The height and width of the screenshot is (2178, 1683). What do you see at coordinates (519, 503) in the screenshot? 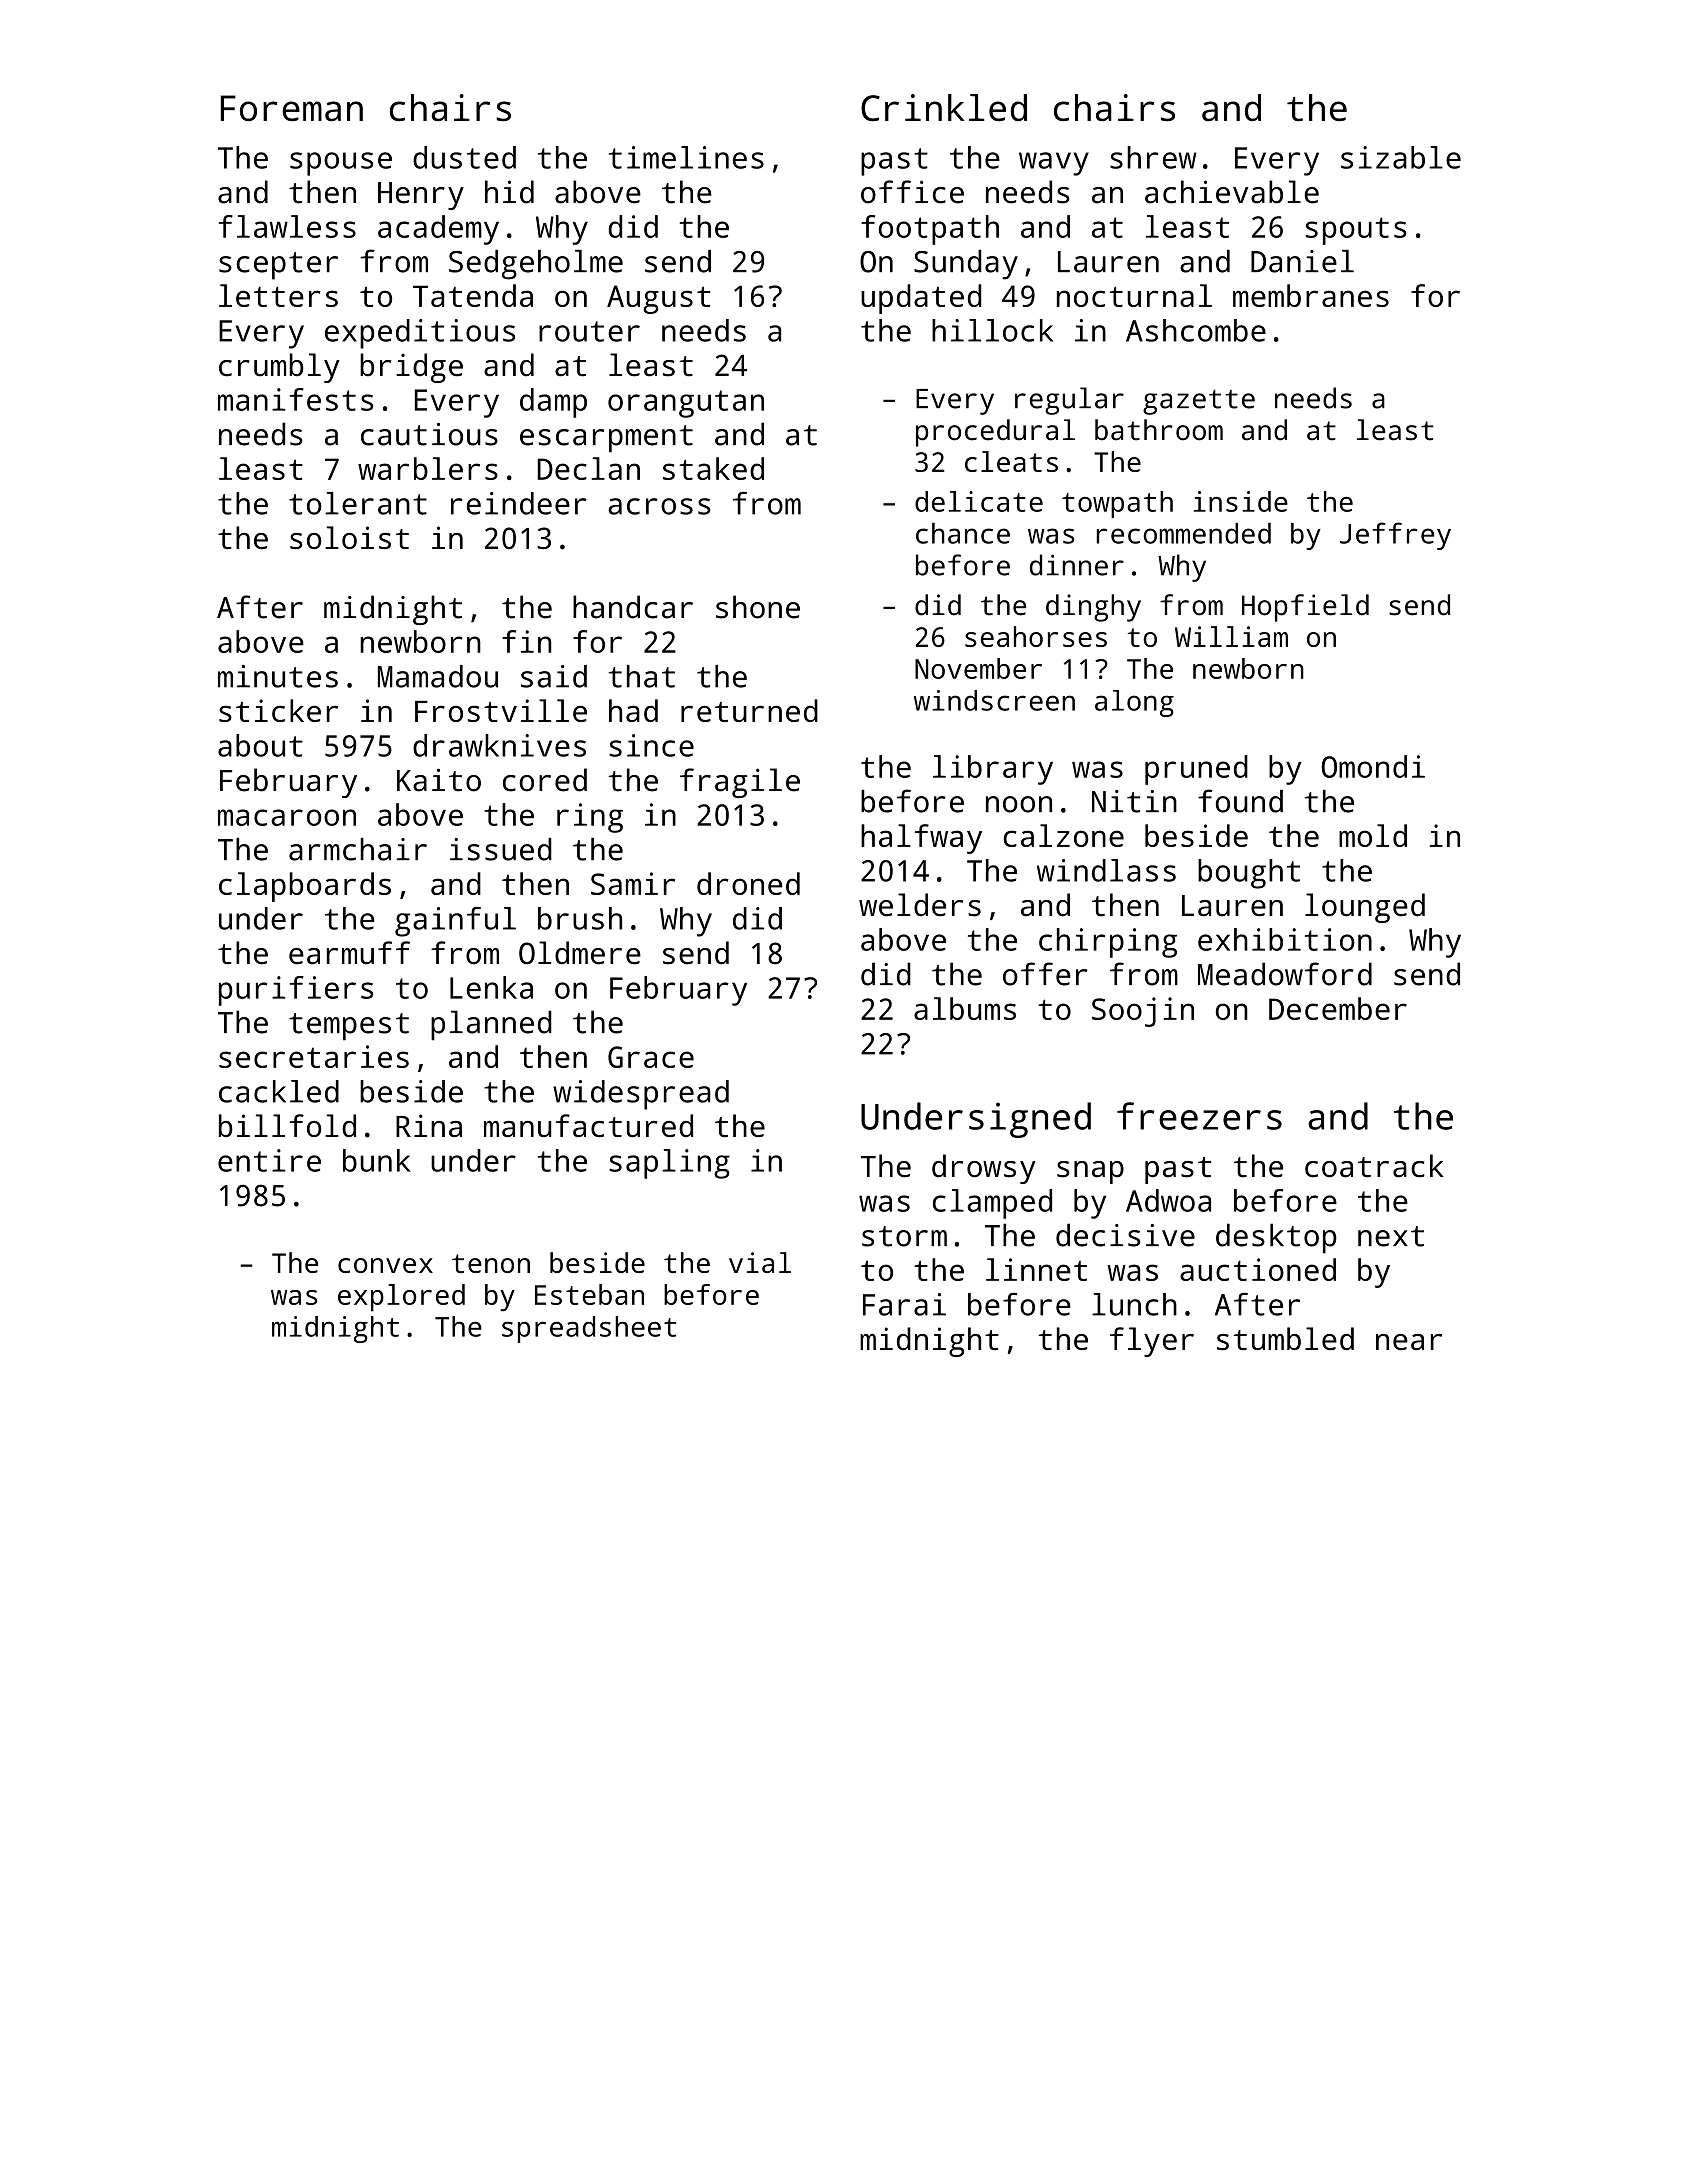
I see `reindeer` at bounding box center [519, 503].
